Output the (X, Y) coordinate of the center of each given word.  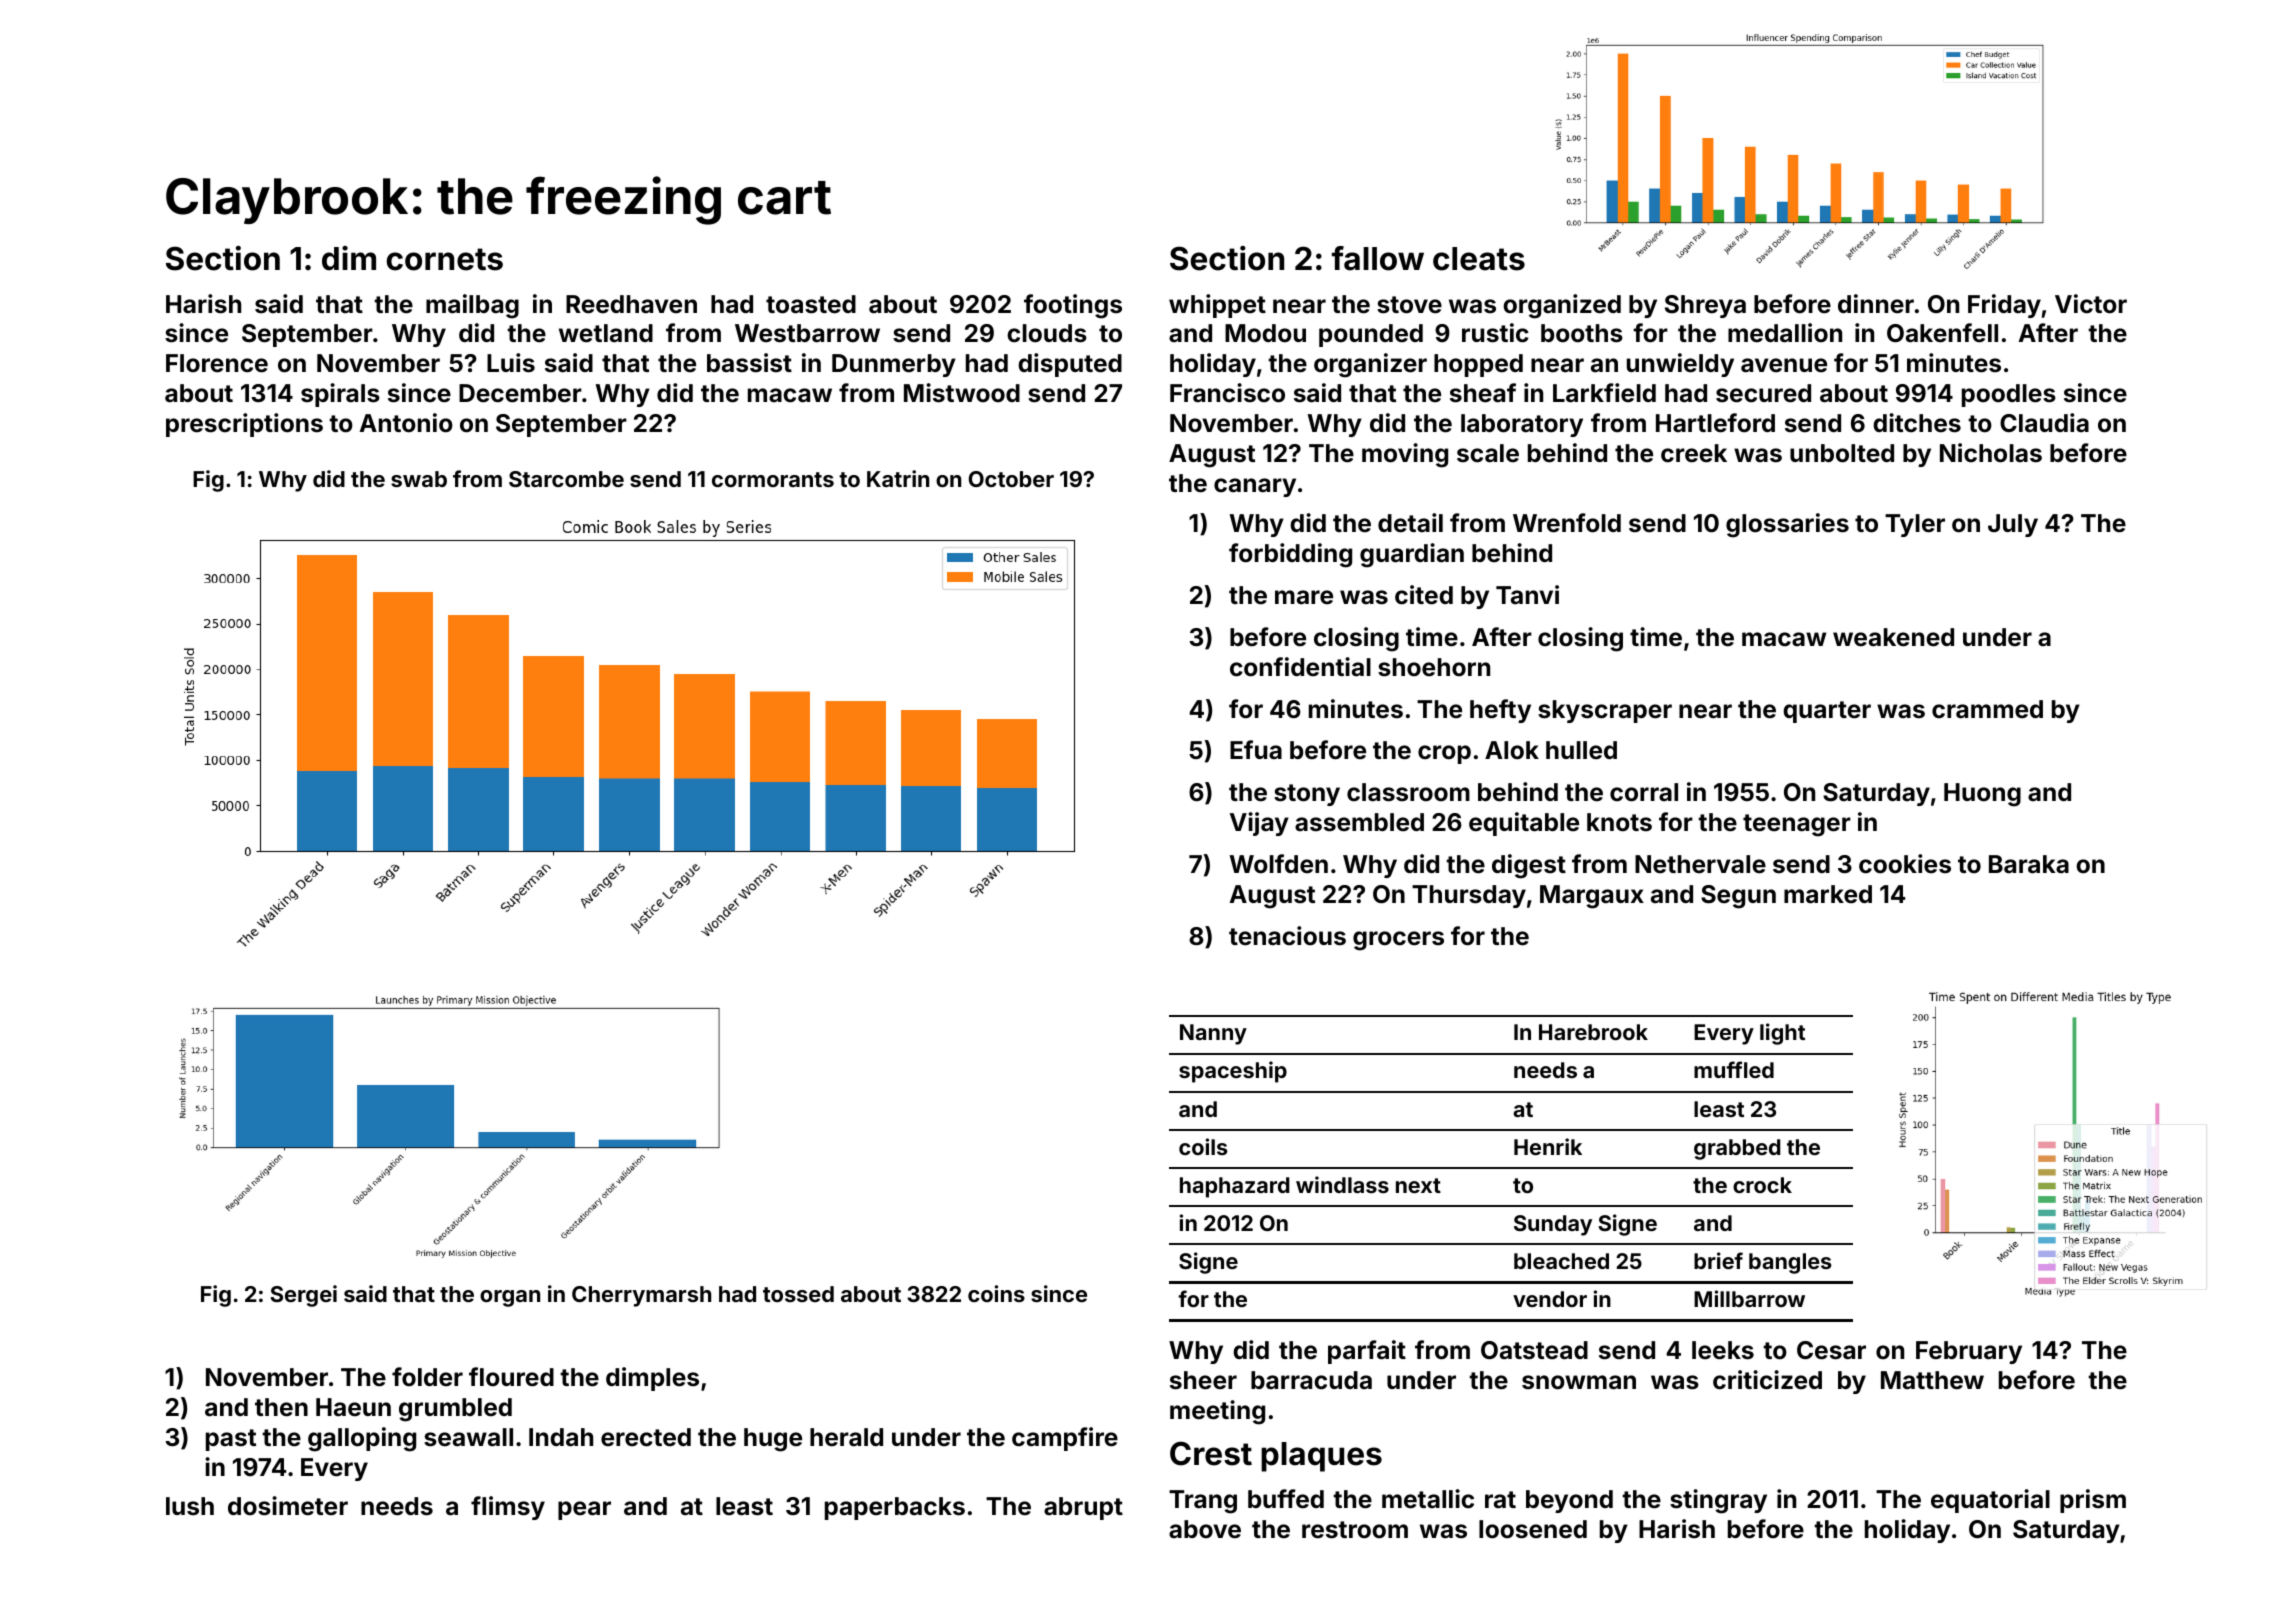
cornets (445, 259)
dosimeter (288, 1506)
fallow (1378, 258)
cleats (1479, 259)
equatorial (1990, 1501)
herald (846, 1437)
